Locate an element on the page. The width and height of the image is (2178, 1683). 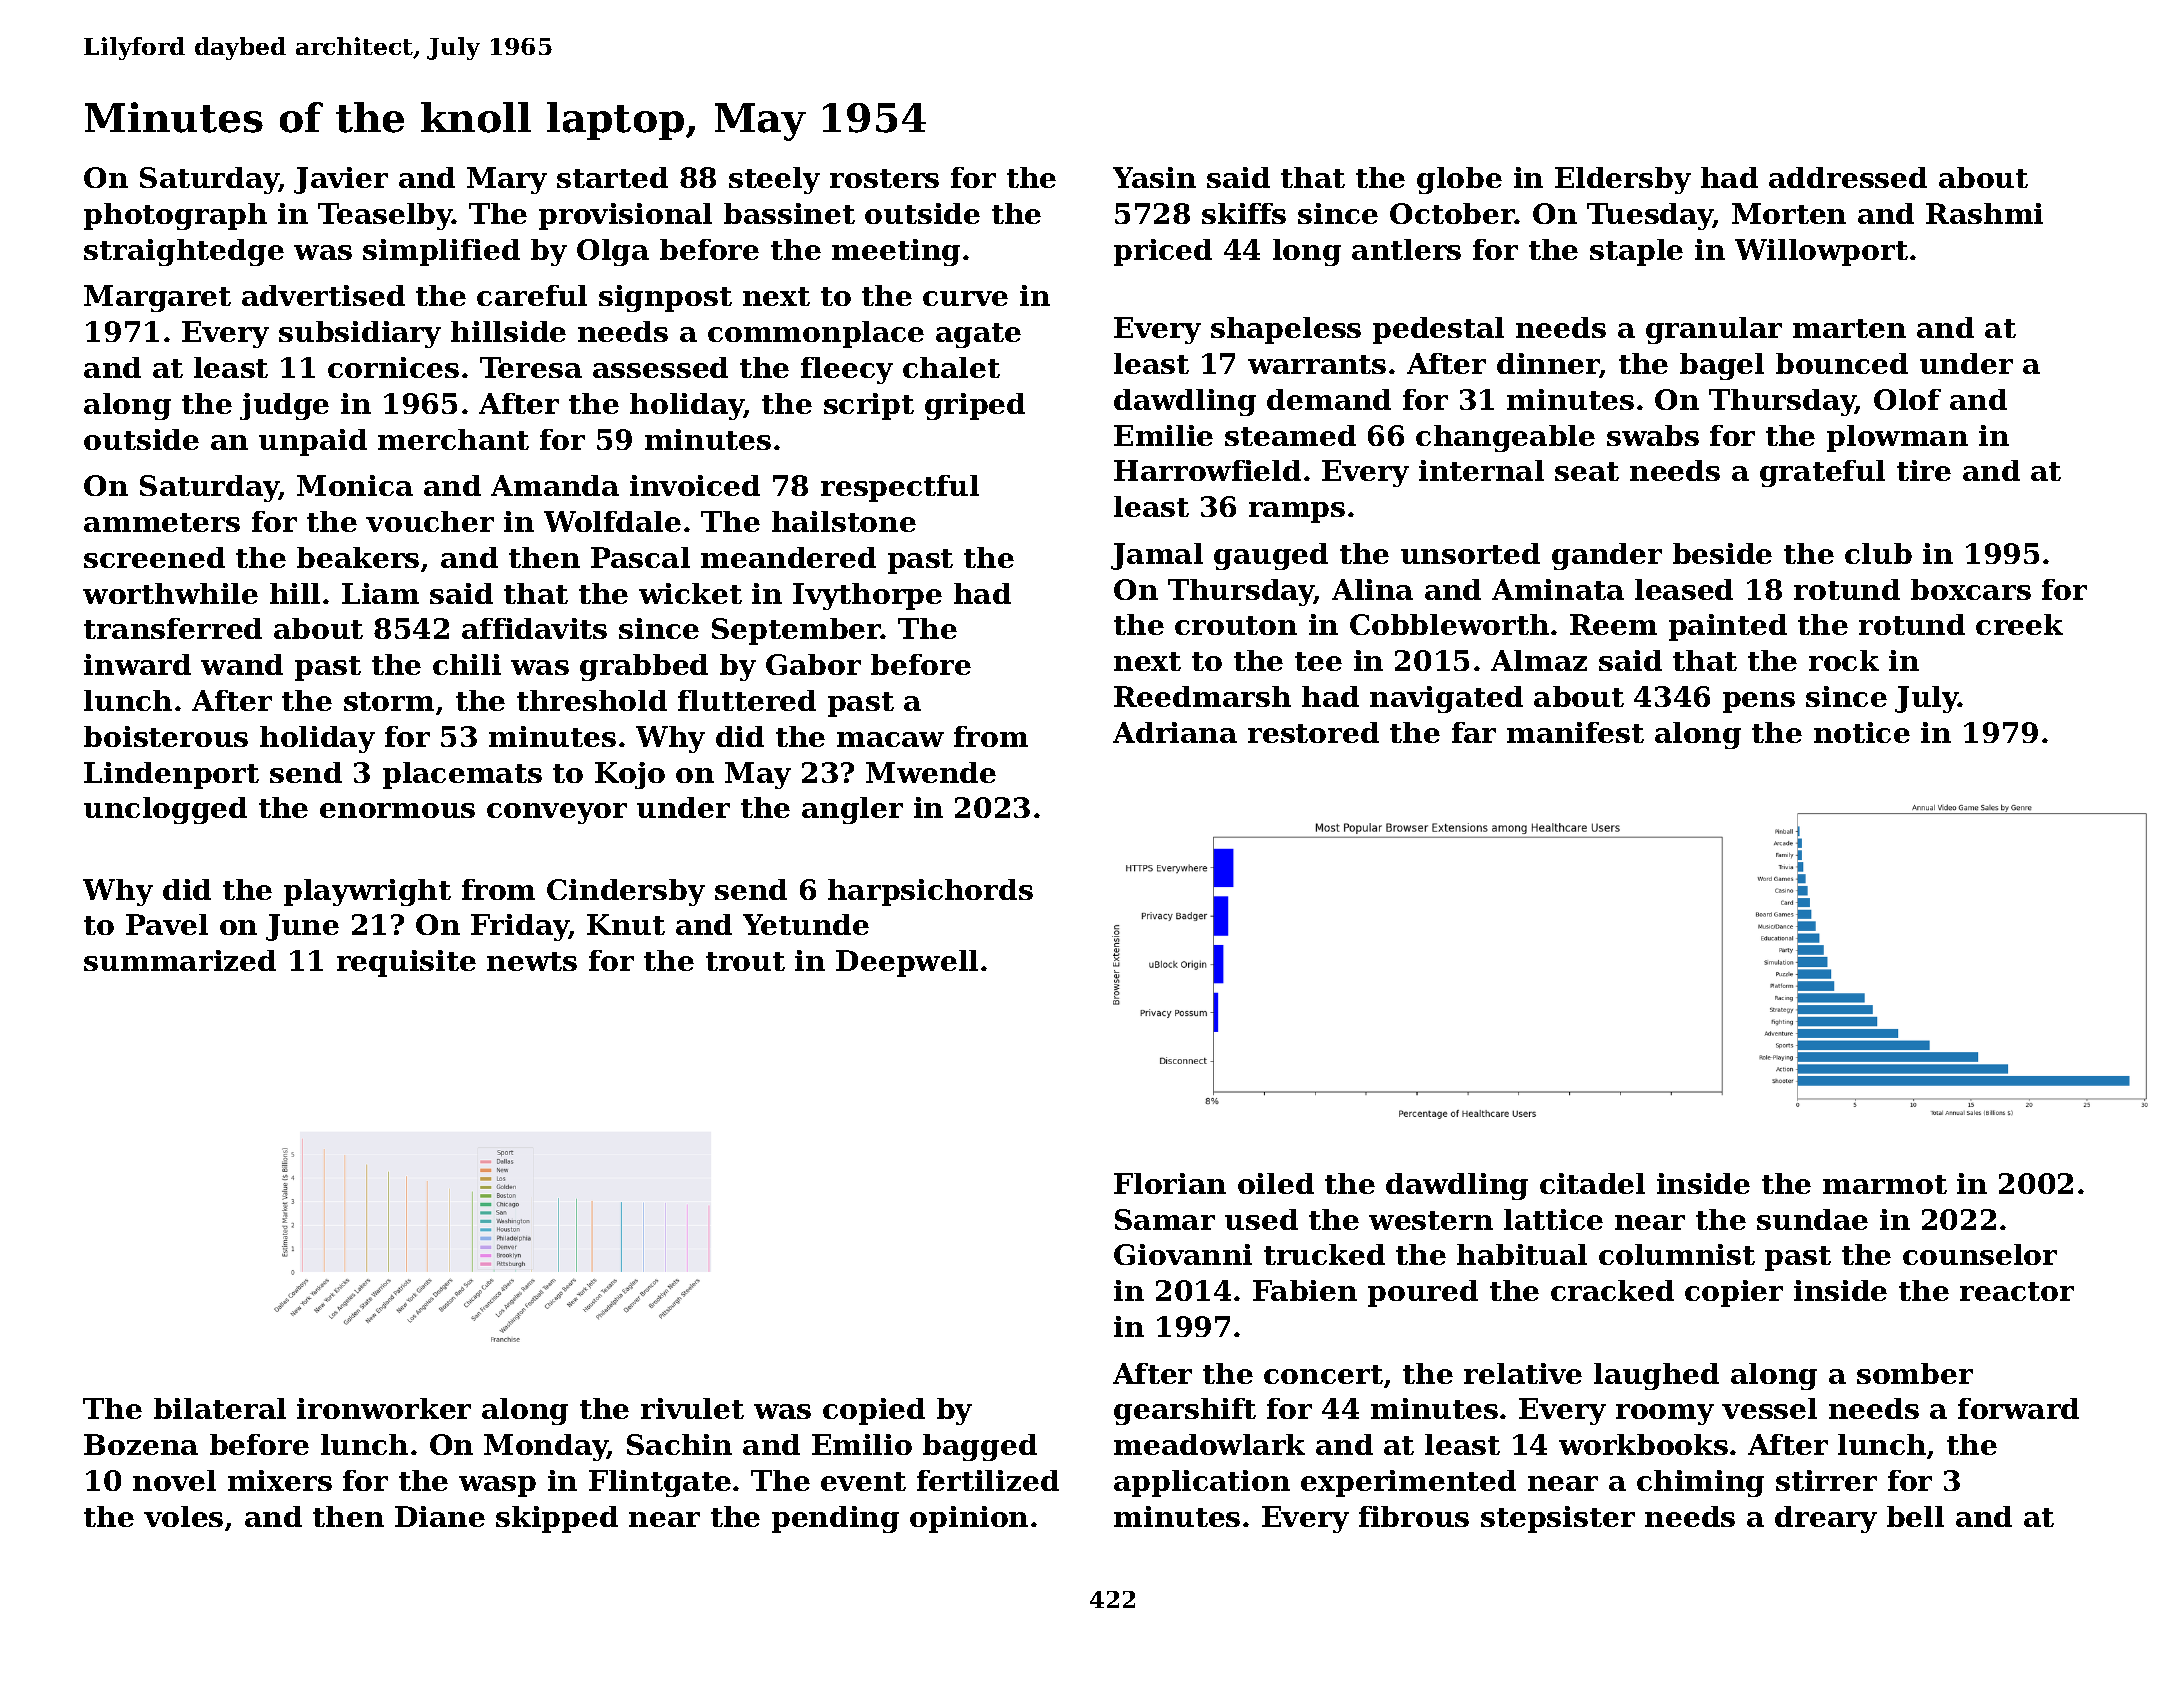
dreary is located at coordinates (1826, 1519).
